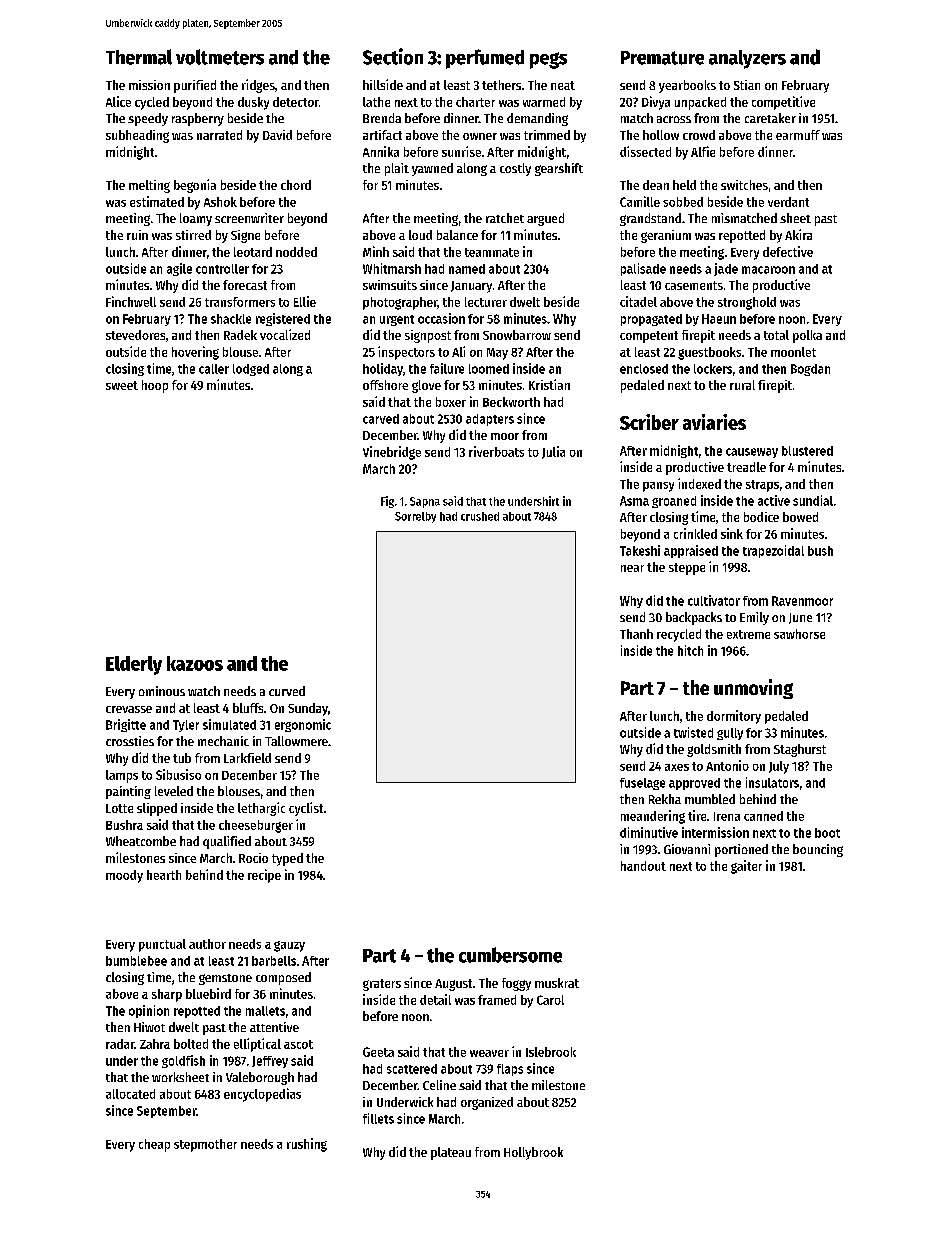 The image size is (952, 1233). What do you see at coordinates (122, 385) in the screenshot?
I see `sweet` at bounding box center [122, 385].
